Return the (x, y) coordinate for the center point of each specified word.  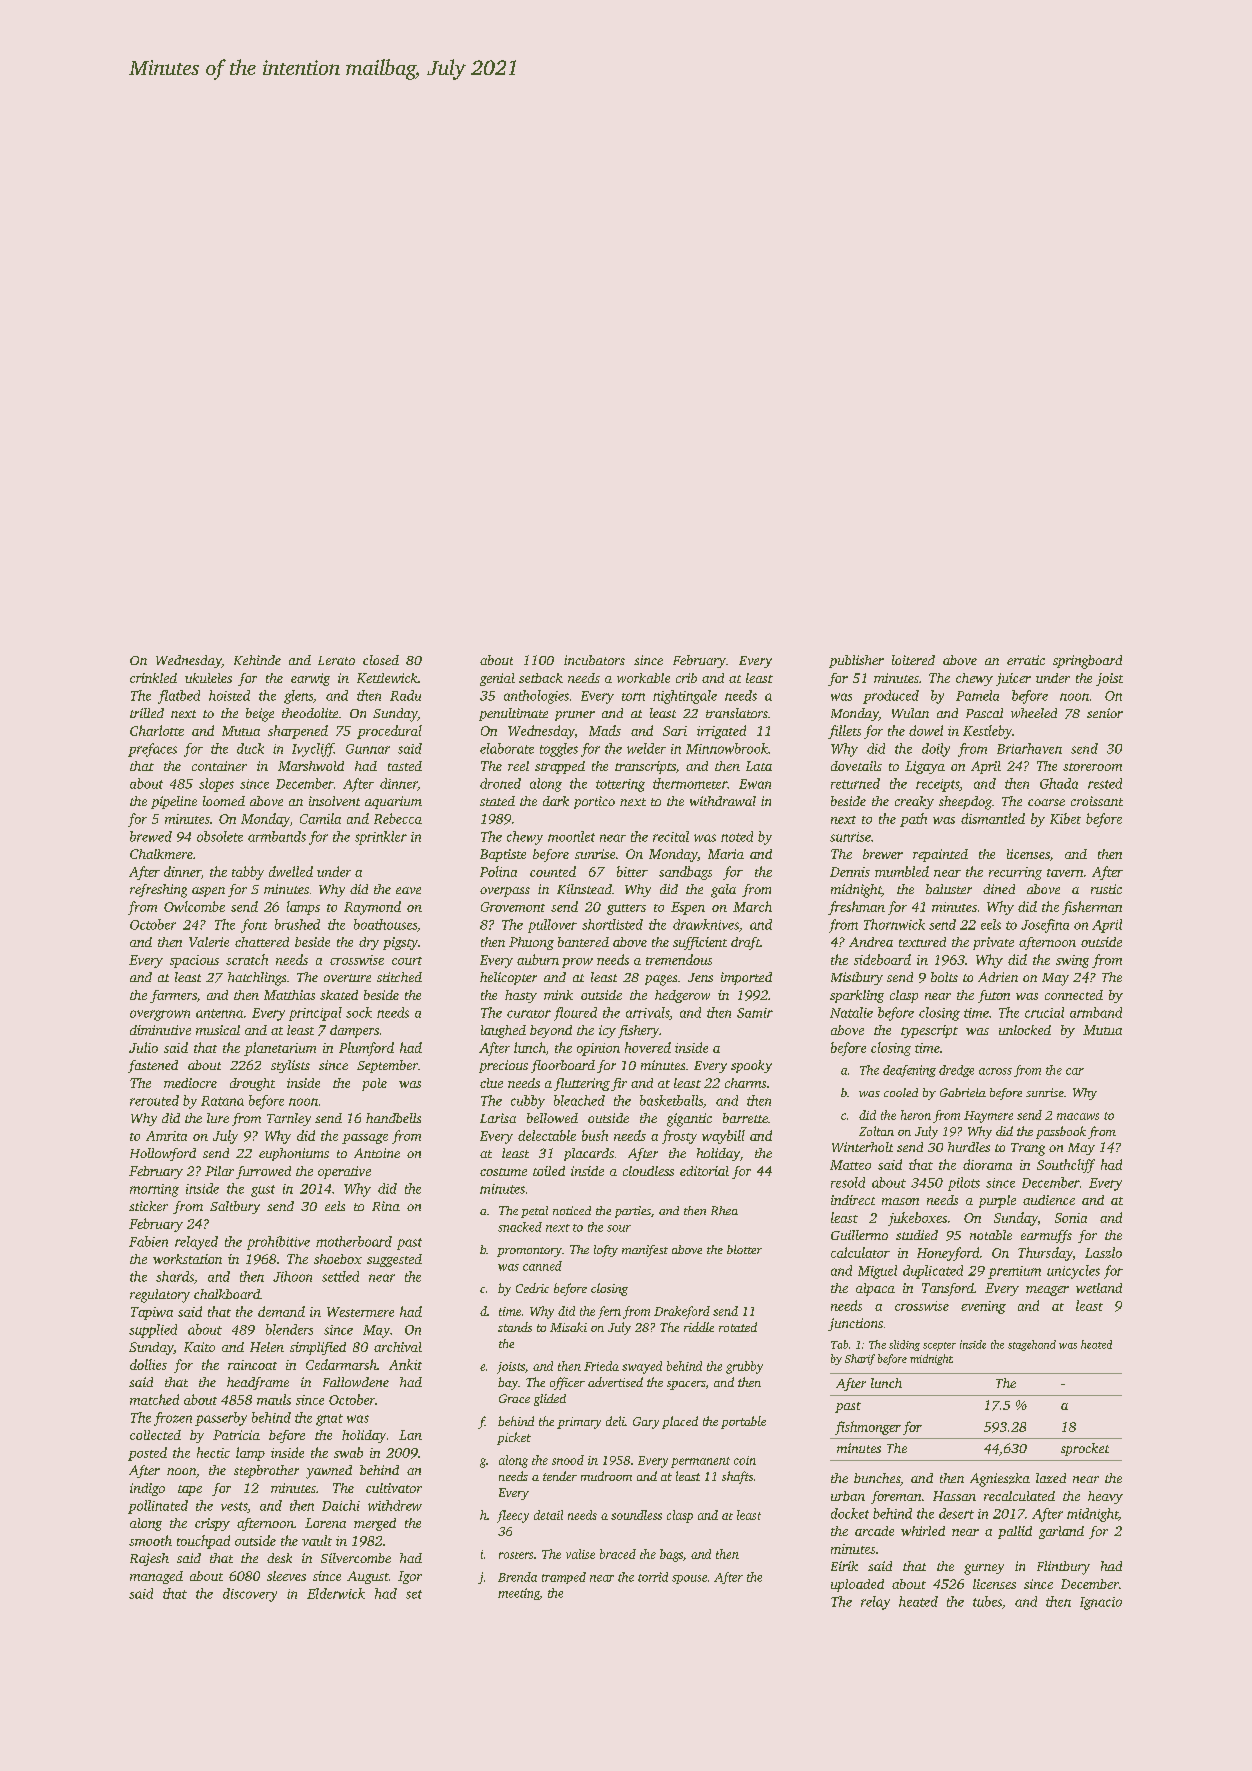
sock (359, 1012)
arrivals (647, 1012)
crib (686, 678)
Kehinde (257, 660)
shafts (737, 1477)
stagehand (1032, 1345)
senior (1105, 713)
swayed (642, 1367)
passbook (1061, 1132)
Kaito (199, 1347)
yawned (329, 1472)
